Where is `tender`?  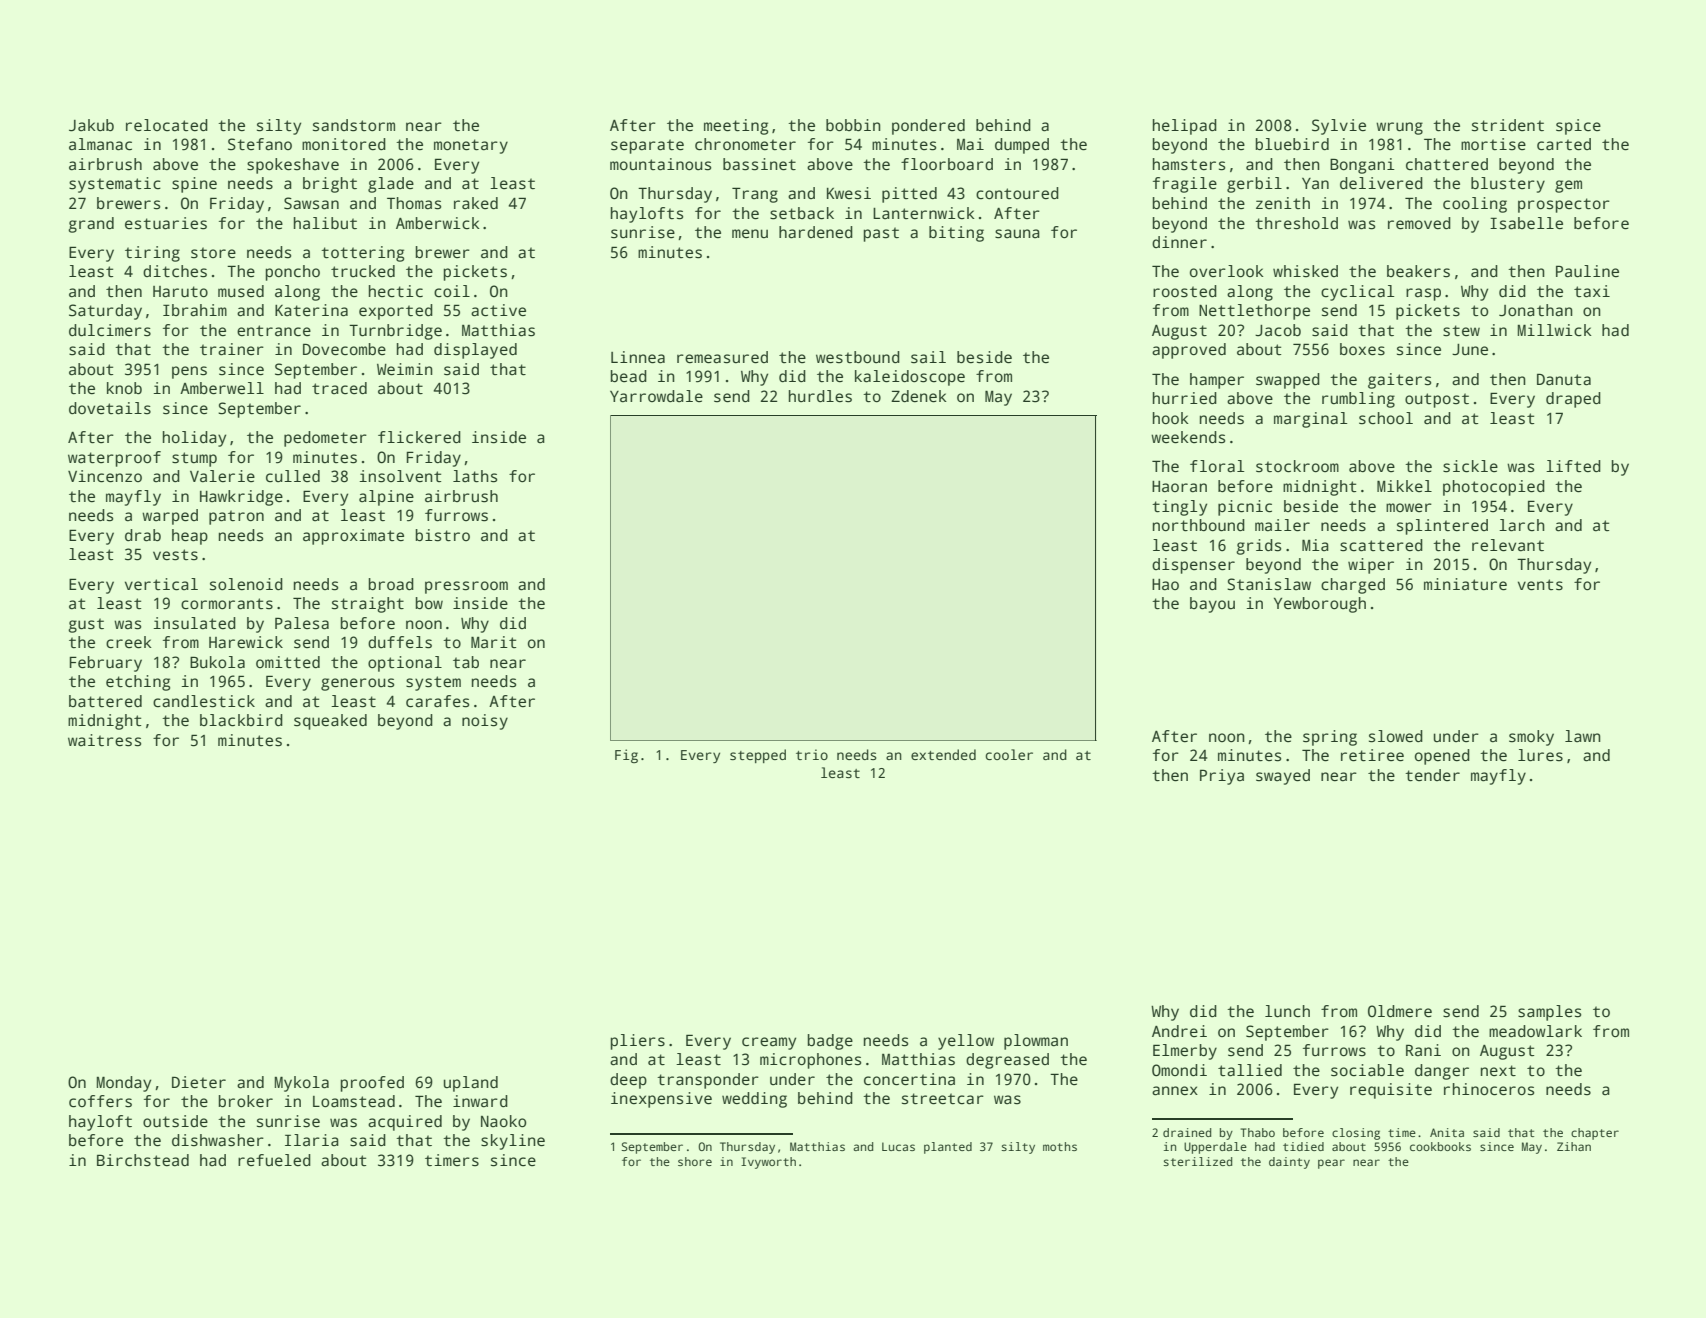
tender is located at coordinates (1432, 775).
